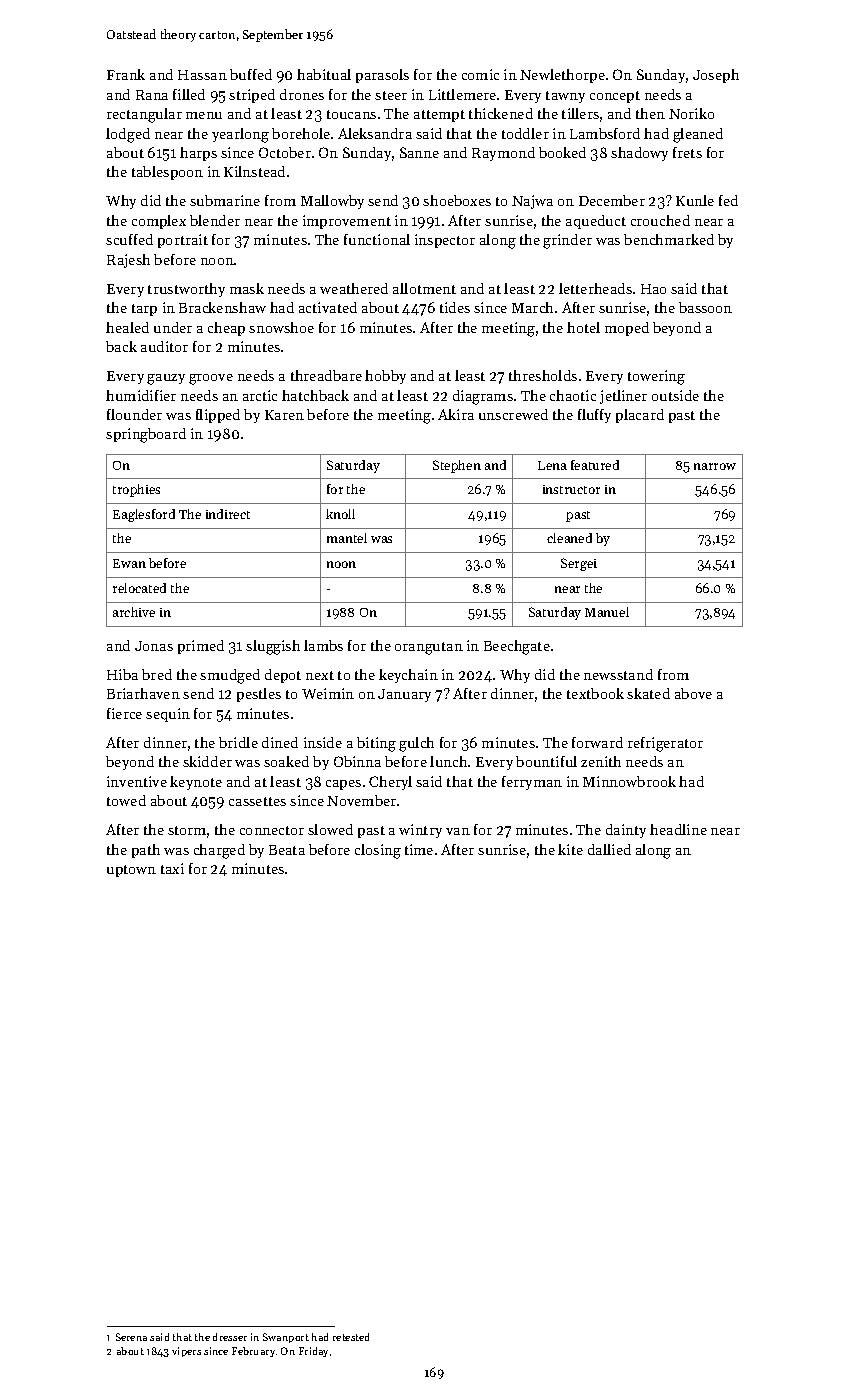 This screenshot has height=1400, width=849. Describe the element at coordinates (480, 74) in the screenshot. I see `comic` at that location.
